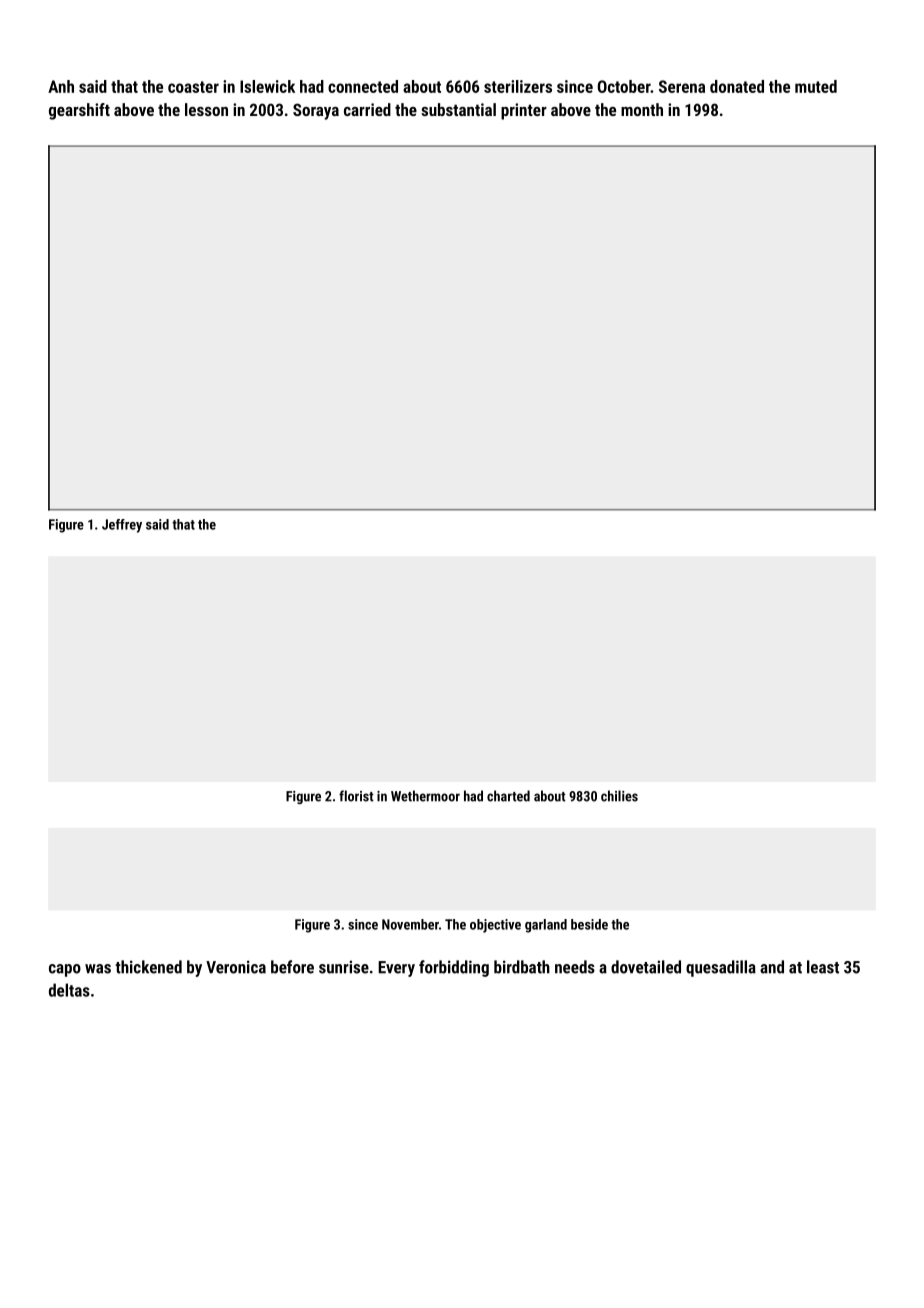 The height and width of the screenshot is (1308, 924). Describe the element at coordinates (79, 111) in the screenshot. I see `gearshift` at that location.
